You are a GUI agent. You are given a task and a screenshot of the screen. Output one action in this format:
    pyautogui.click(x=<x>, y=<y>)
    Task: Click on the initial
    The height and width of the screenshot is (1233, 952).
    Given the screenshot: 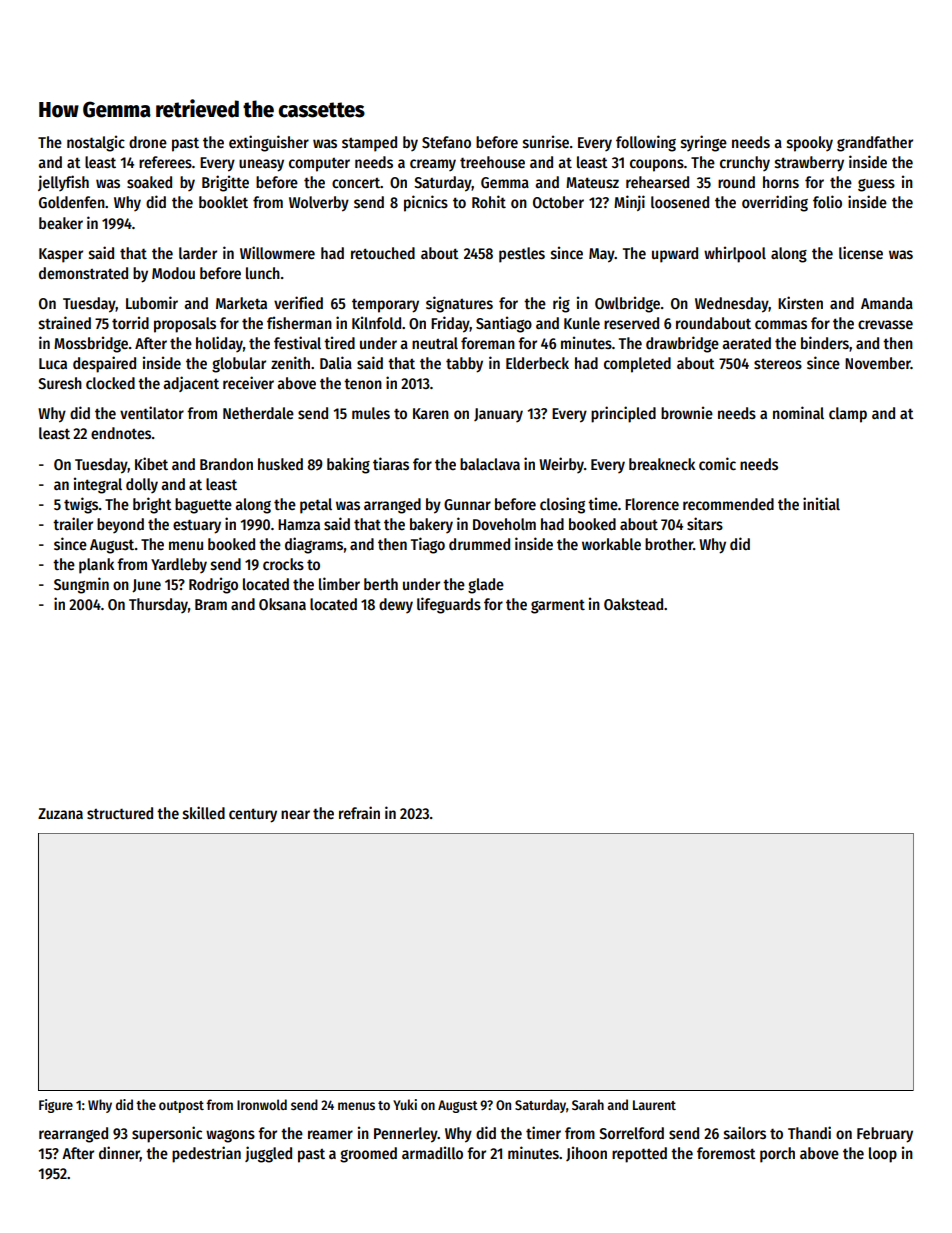 What is the action you would take?
    pyautogui.click(x=821, y=503)
